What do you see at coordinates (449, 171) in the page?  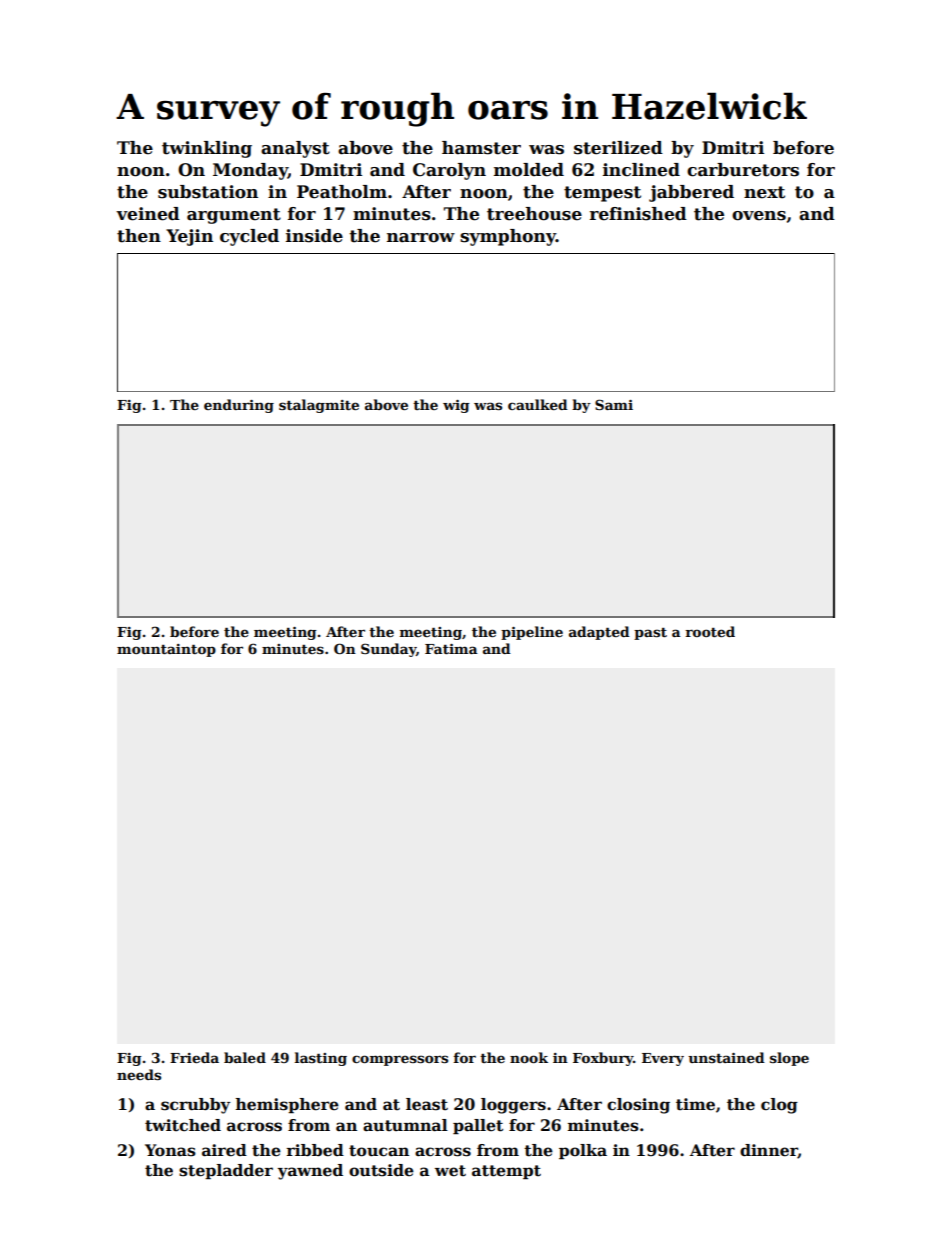 I see `Carolyn` at bounding box center [449, 171].
